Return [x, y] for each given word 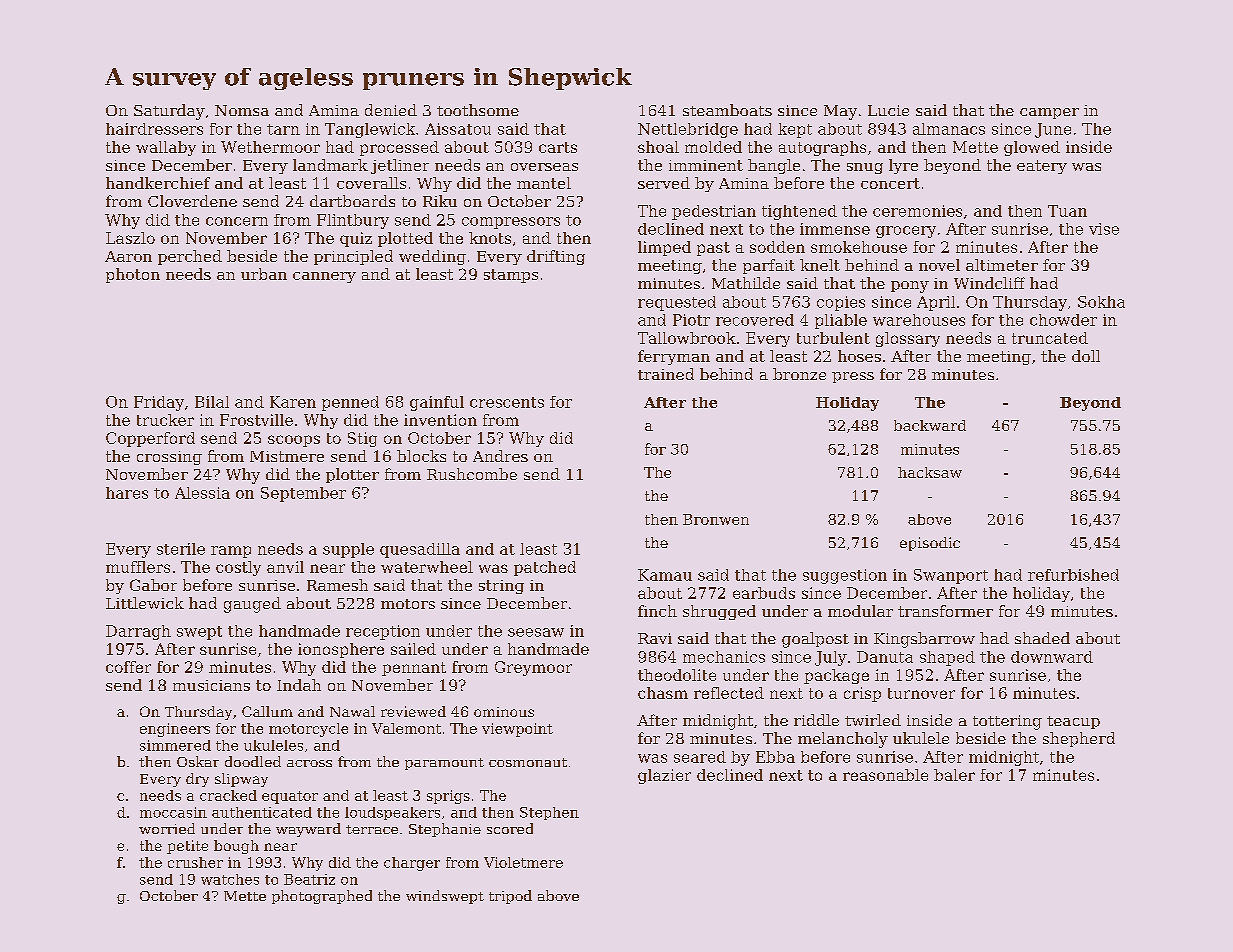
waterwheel [427, 567]
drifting [556, 257]
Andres [500, 456]
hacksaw [930, 472]
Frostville [256, 420]
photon [133, 275]
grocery [906, 232]
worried [167, 828]
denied [391, 110]
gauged [252, 605]
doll [1086, 356]
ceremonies [917, 211]
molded [713, 147]
